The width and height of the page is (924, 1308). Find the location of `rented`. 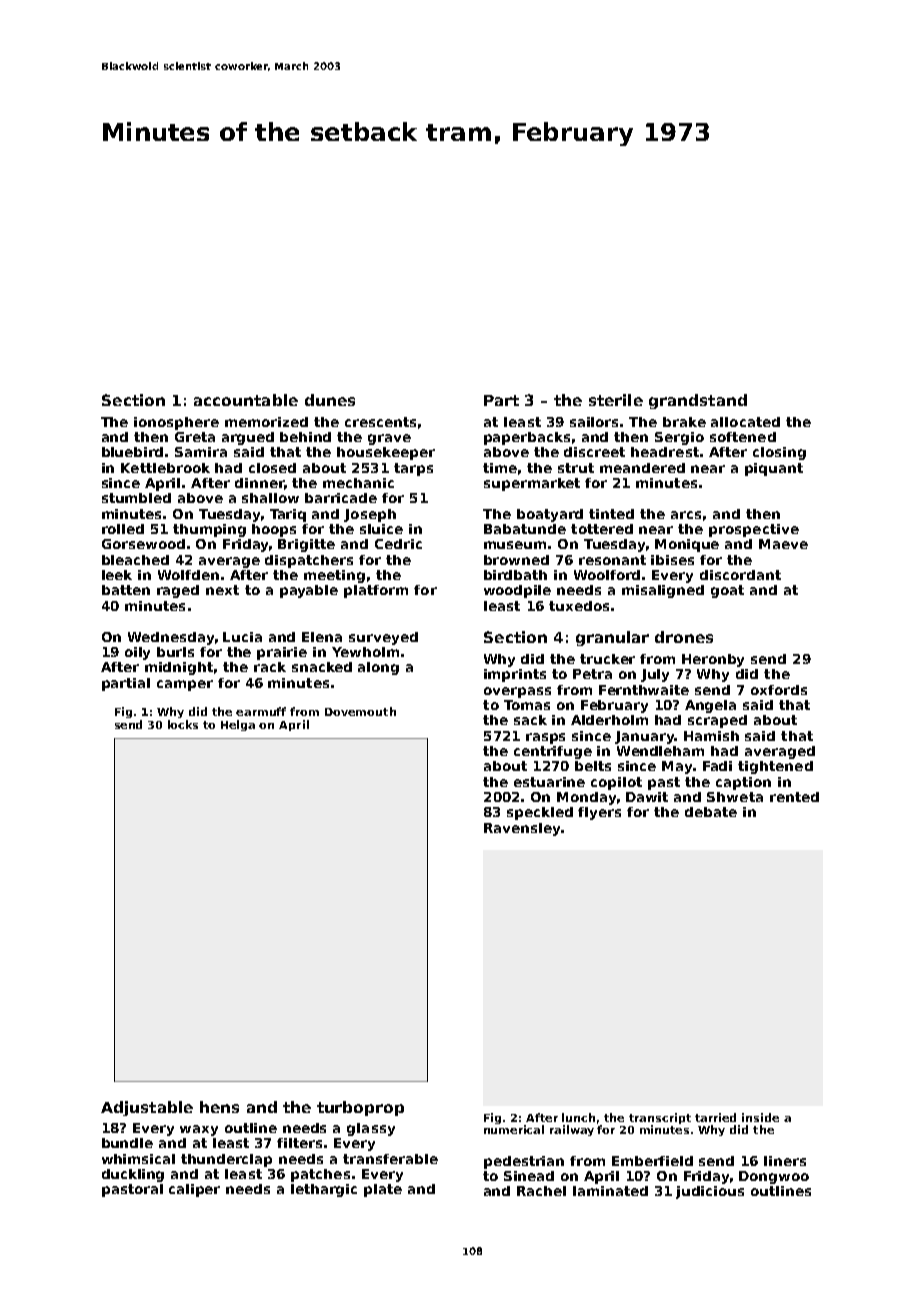

rented is located at coordinates (794, 797).
